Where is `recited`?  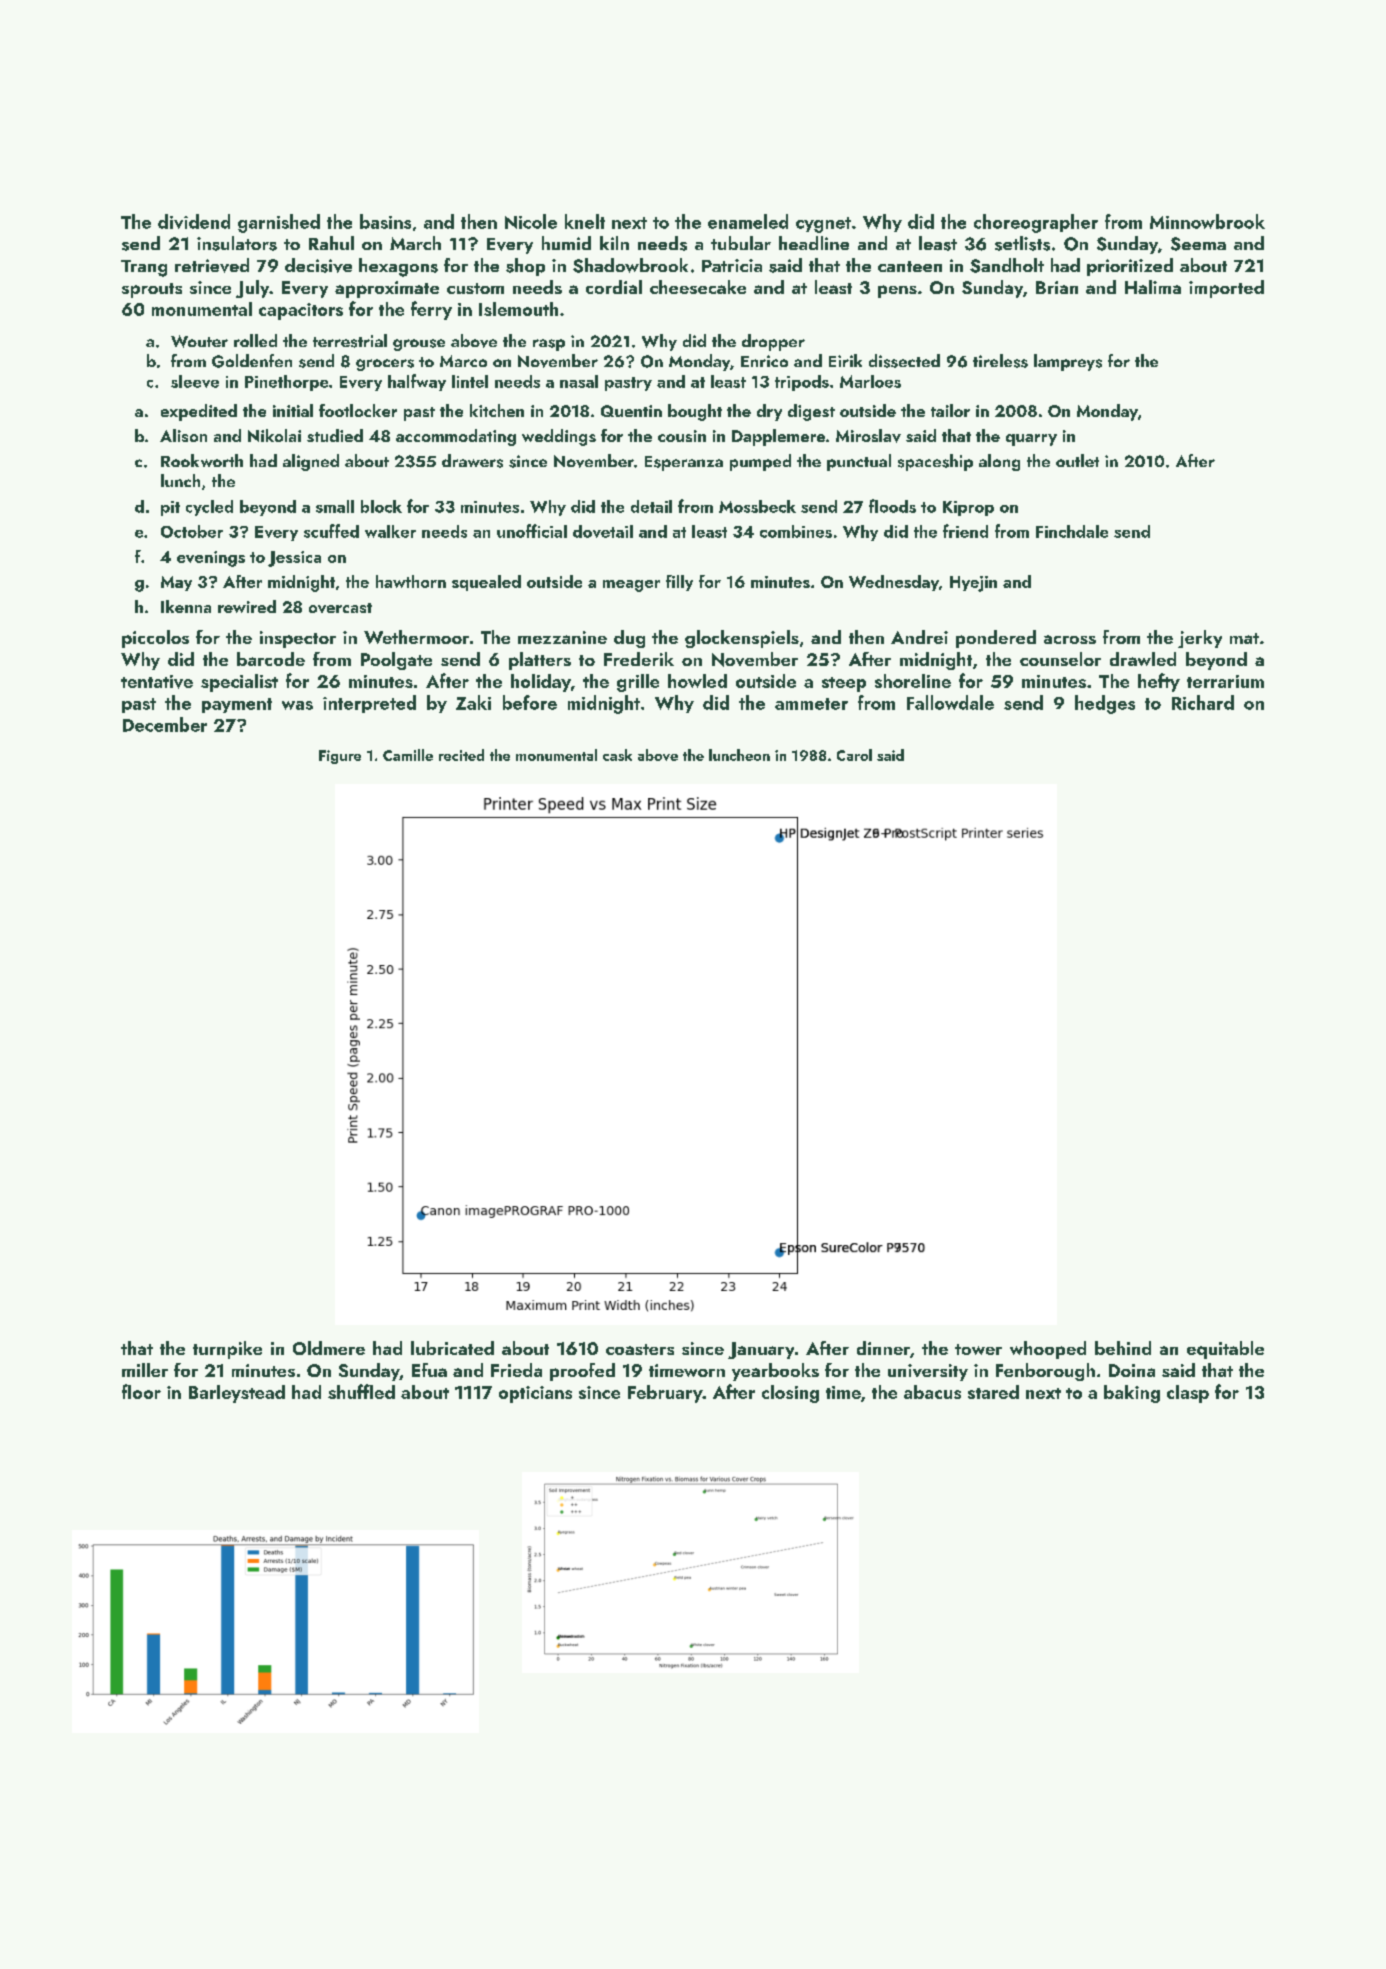
recited is located at coordinates (461, 755).
